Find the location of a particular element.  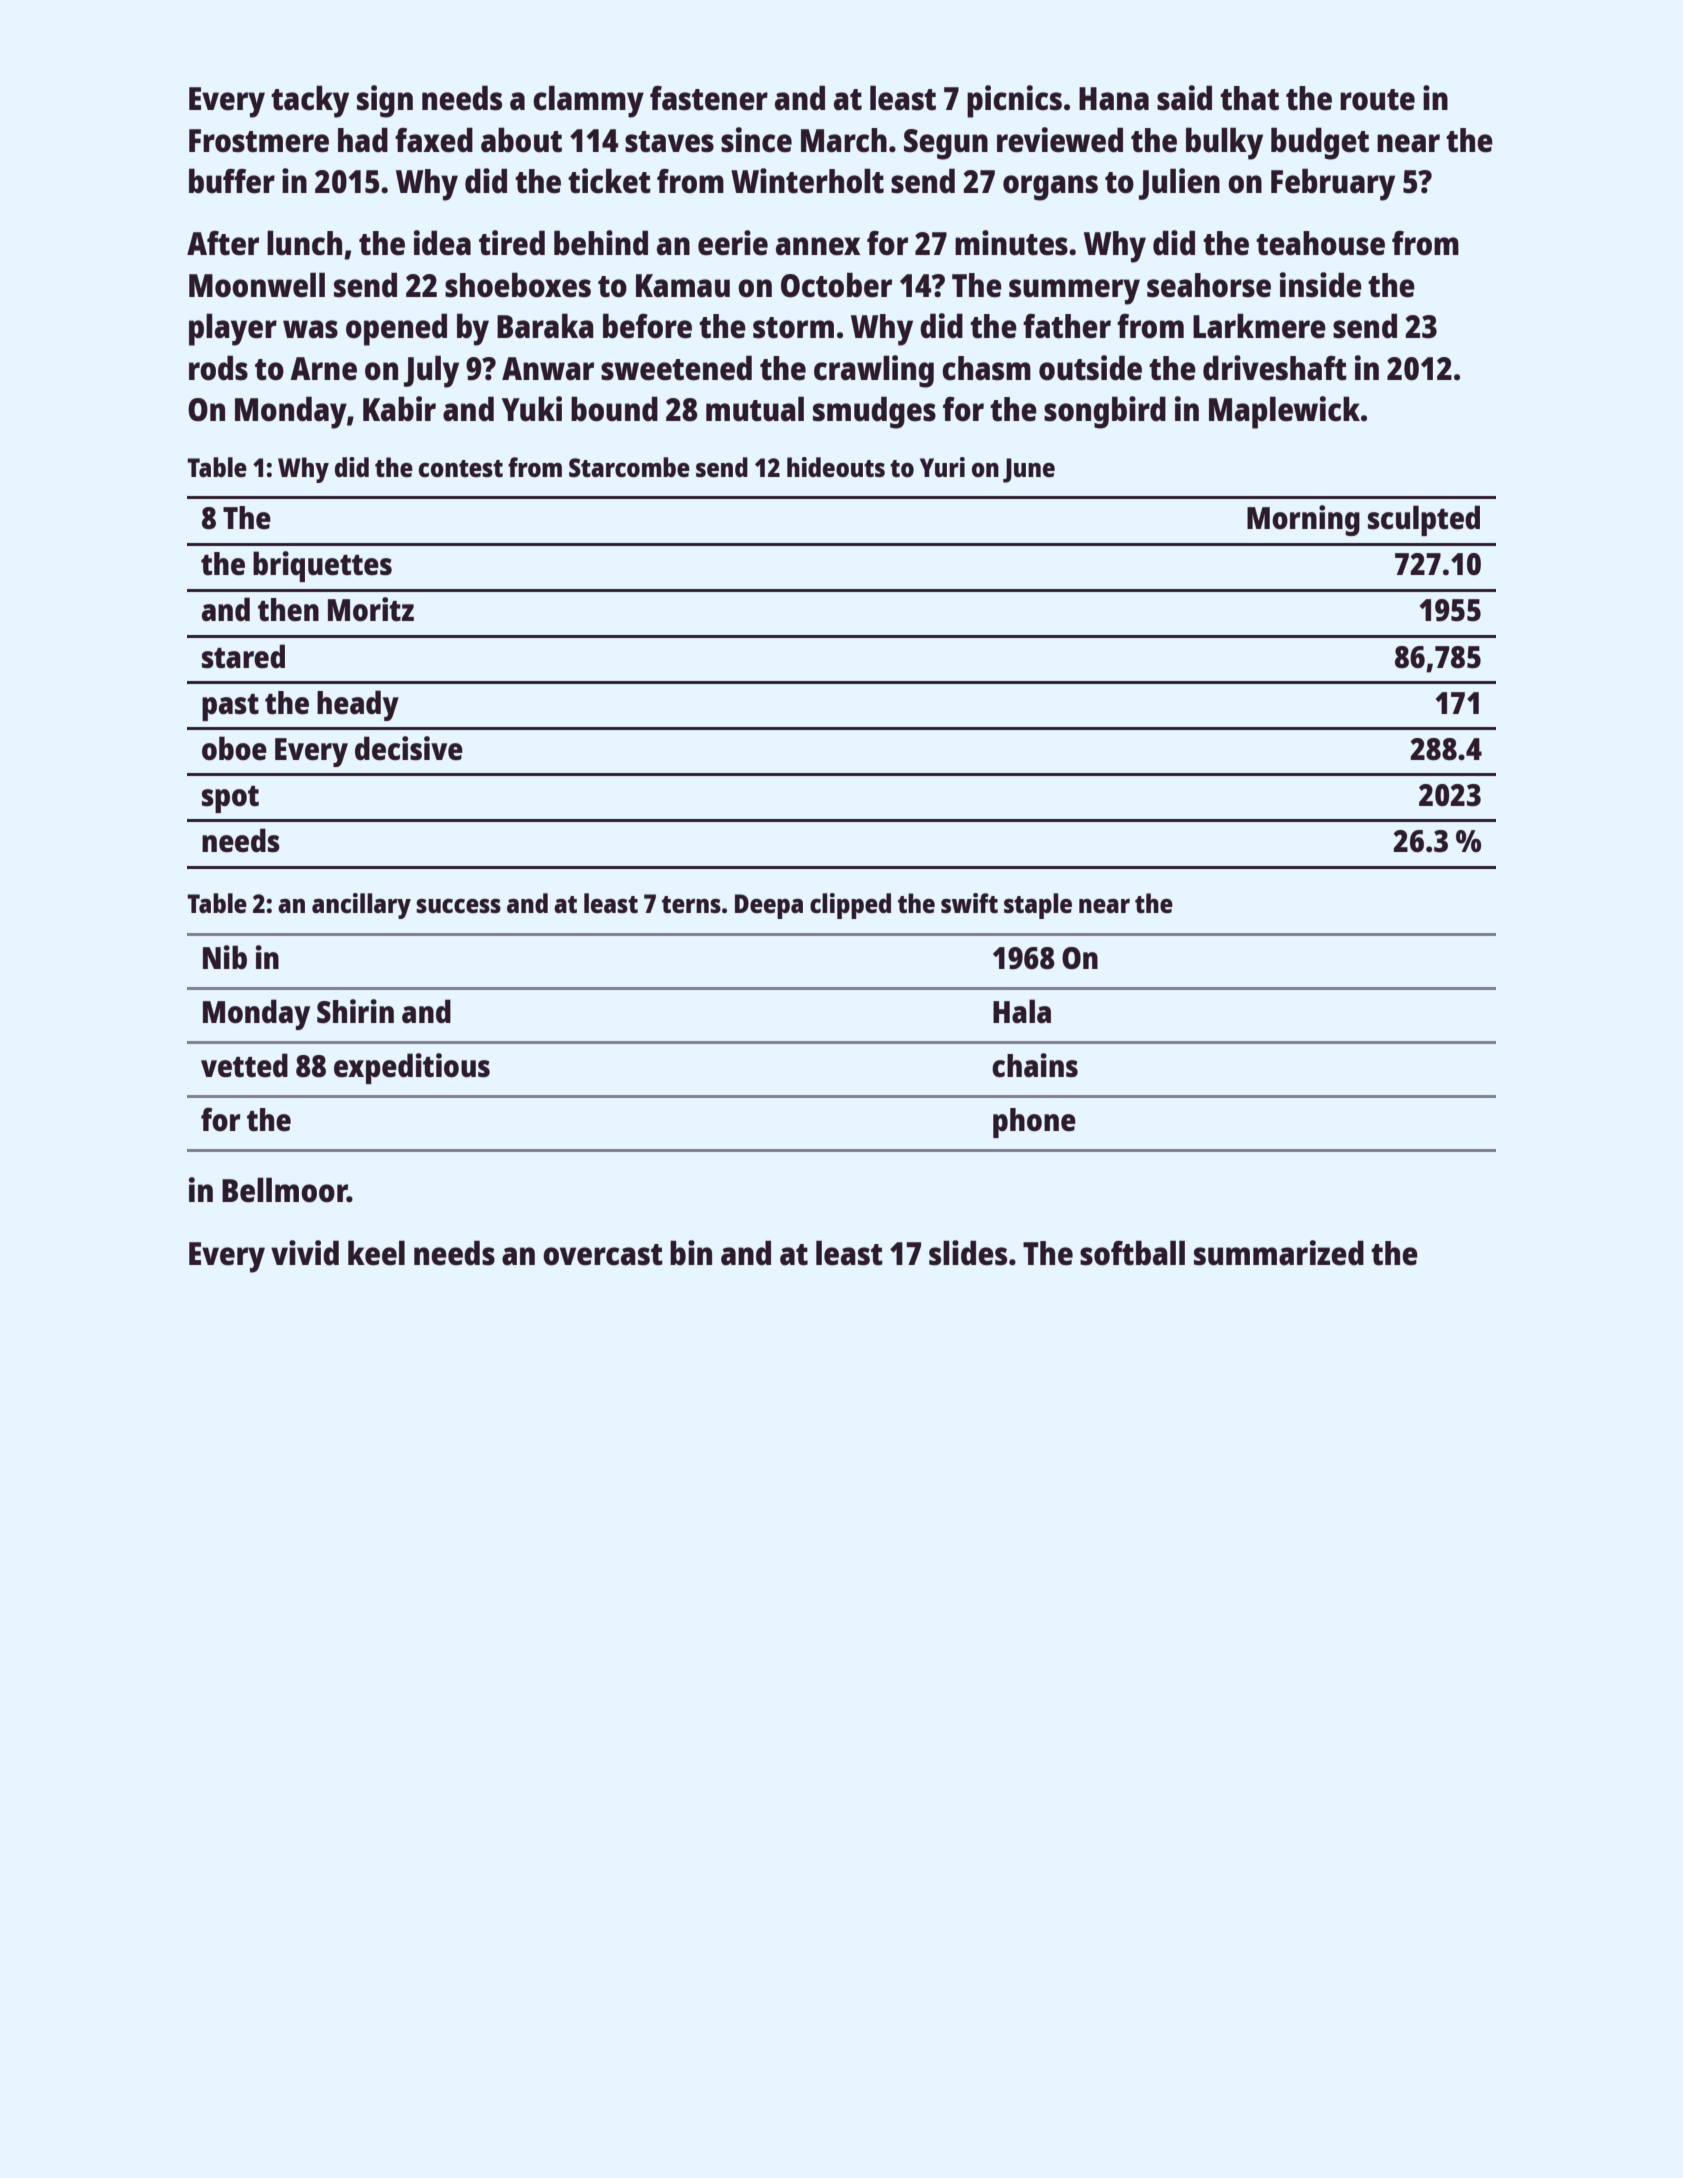

briquettes is located at coordinates (322, 566).
